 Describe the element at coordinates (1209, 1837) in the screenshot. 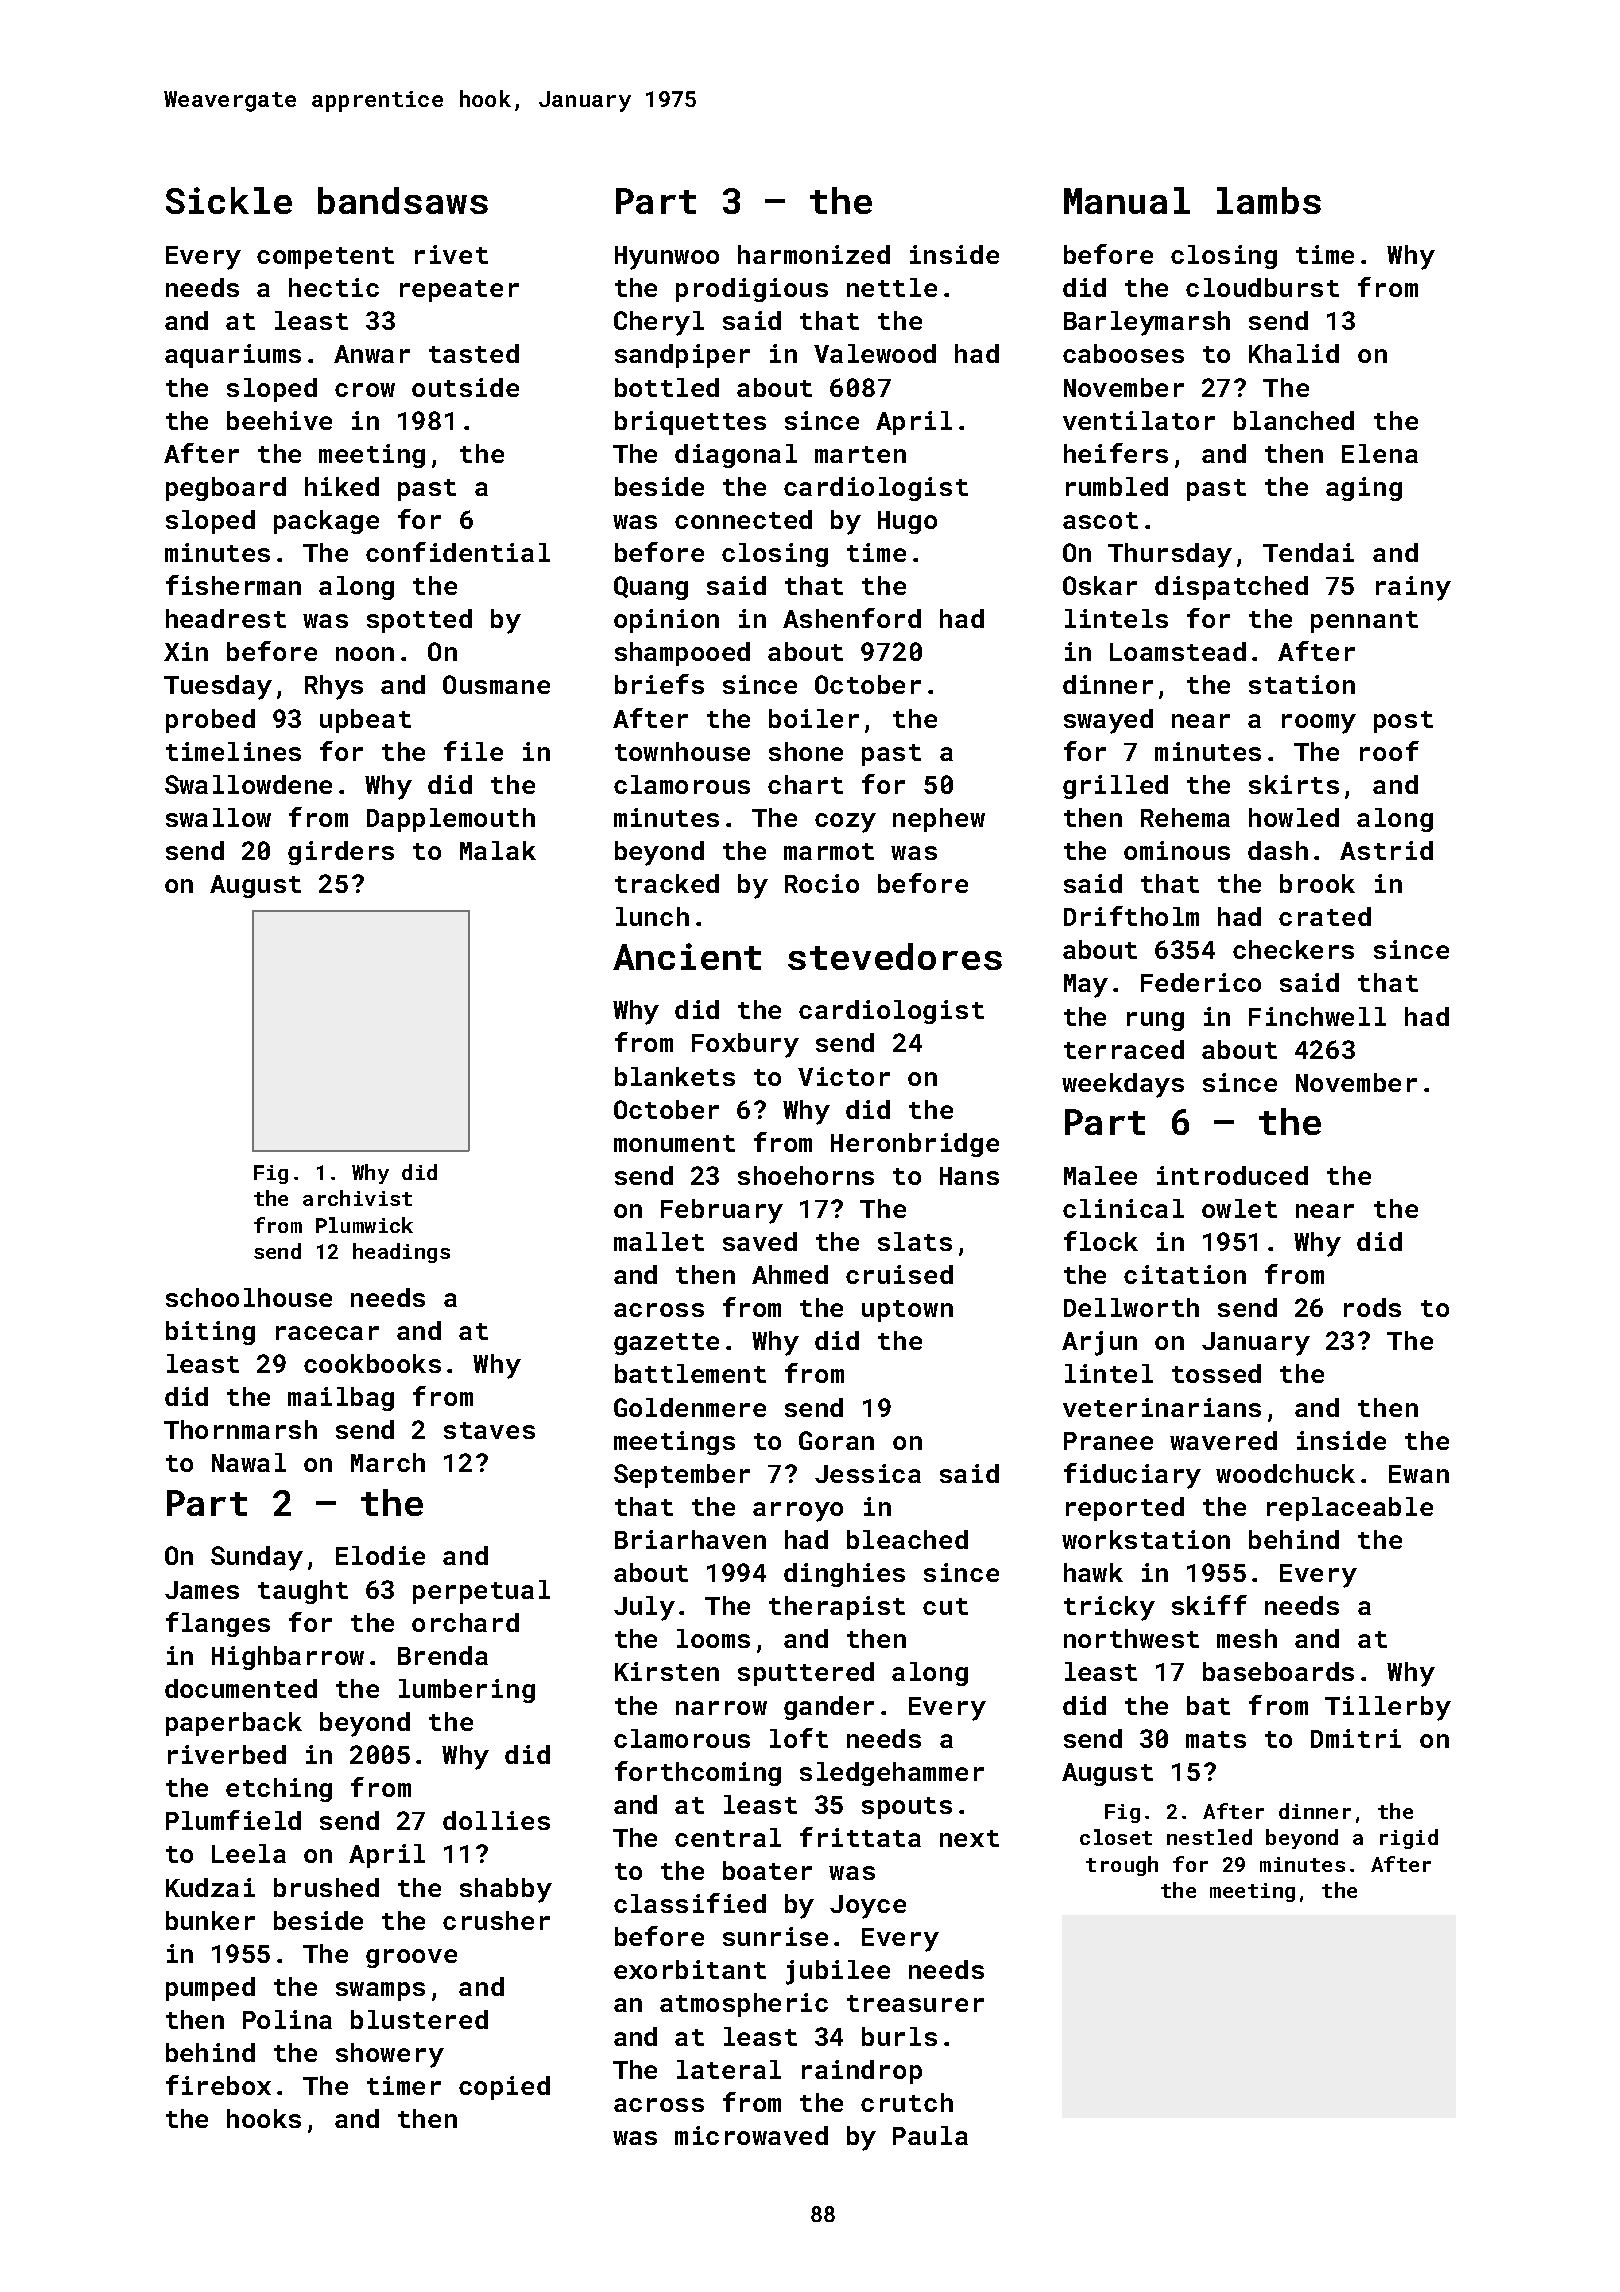

I see `nestled` at that location.
